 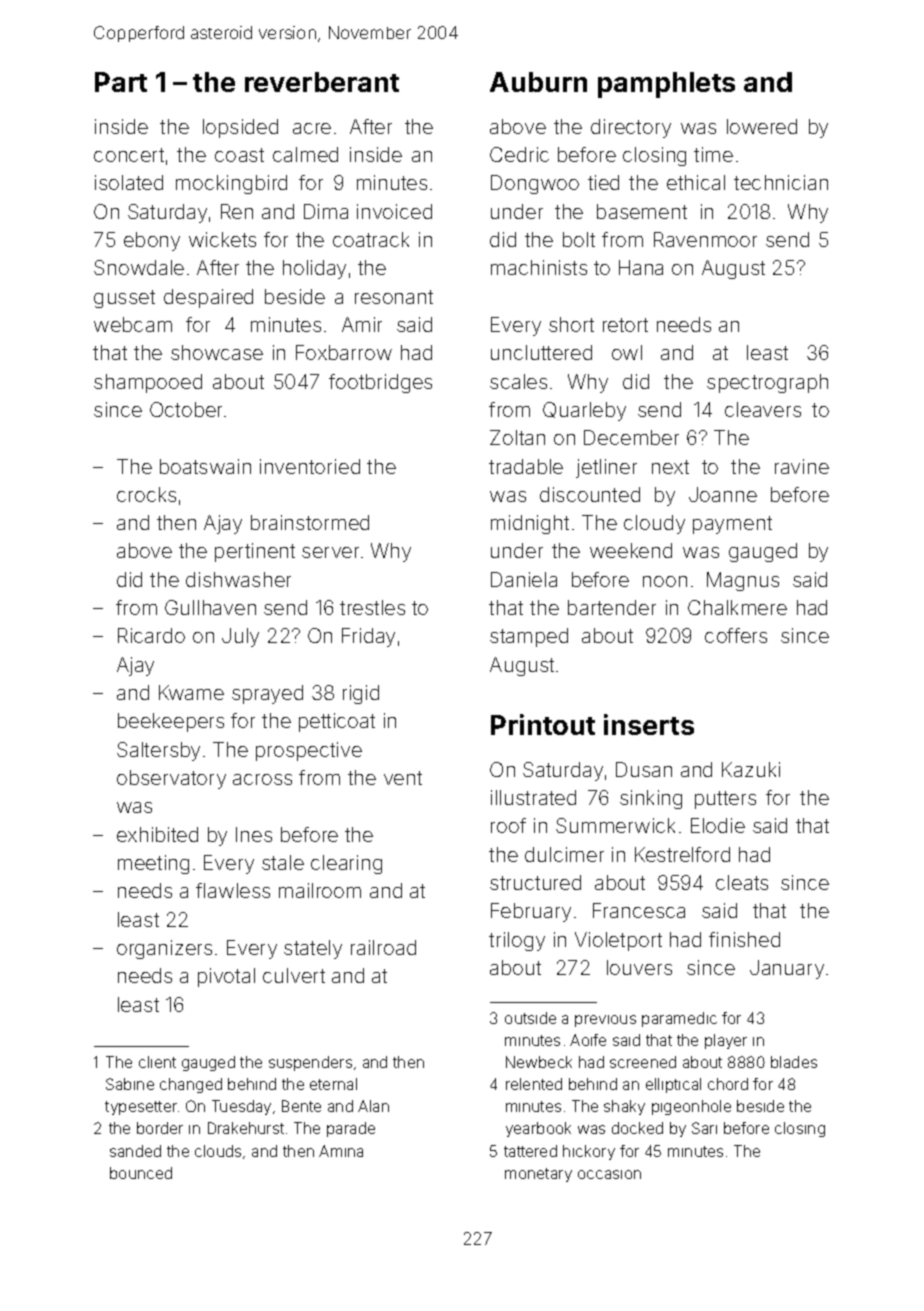 I want to click on acre, so click(x=312, y=128).
